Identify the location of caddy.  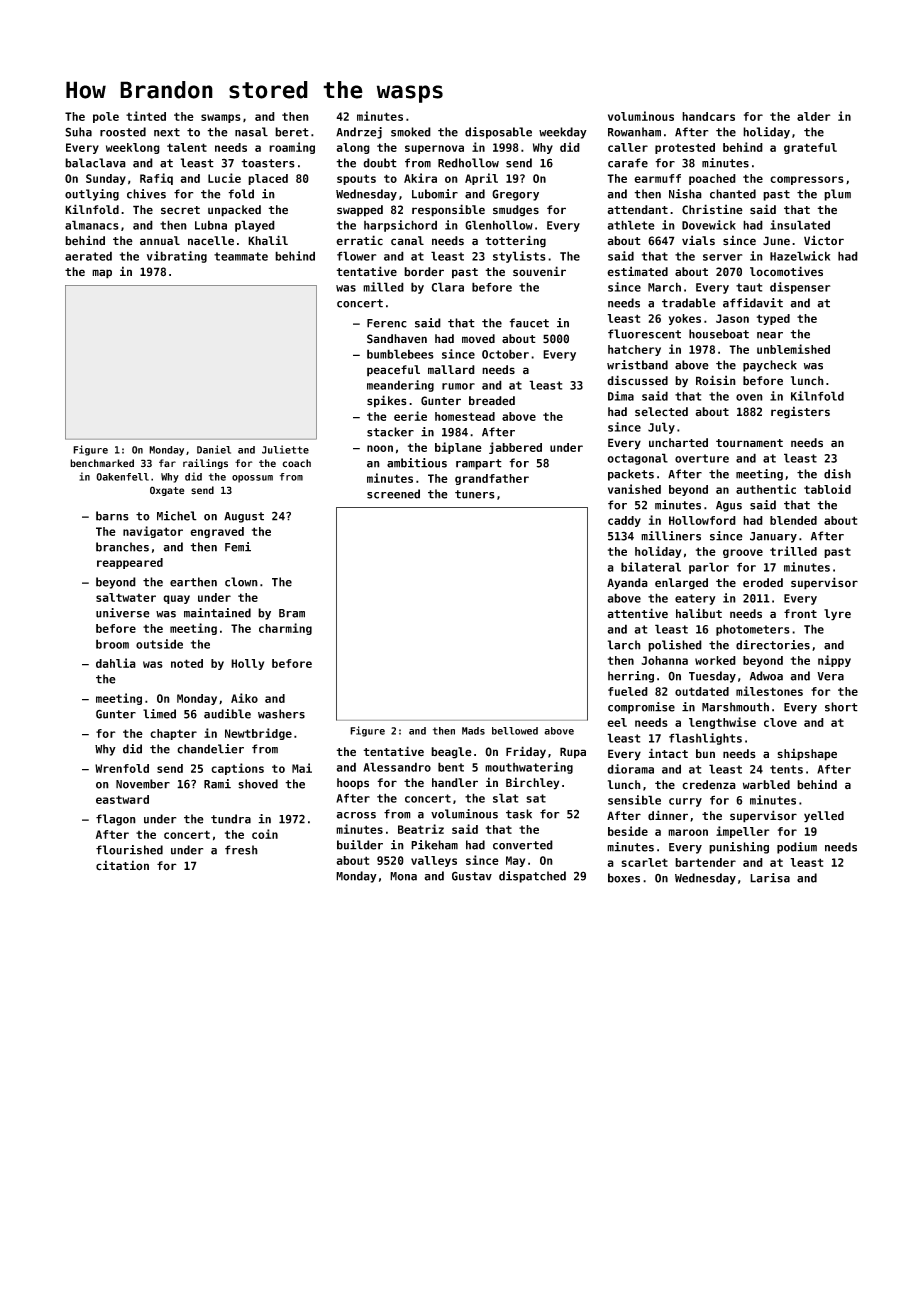
(624, 521).
